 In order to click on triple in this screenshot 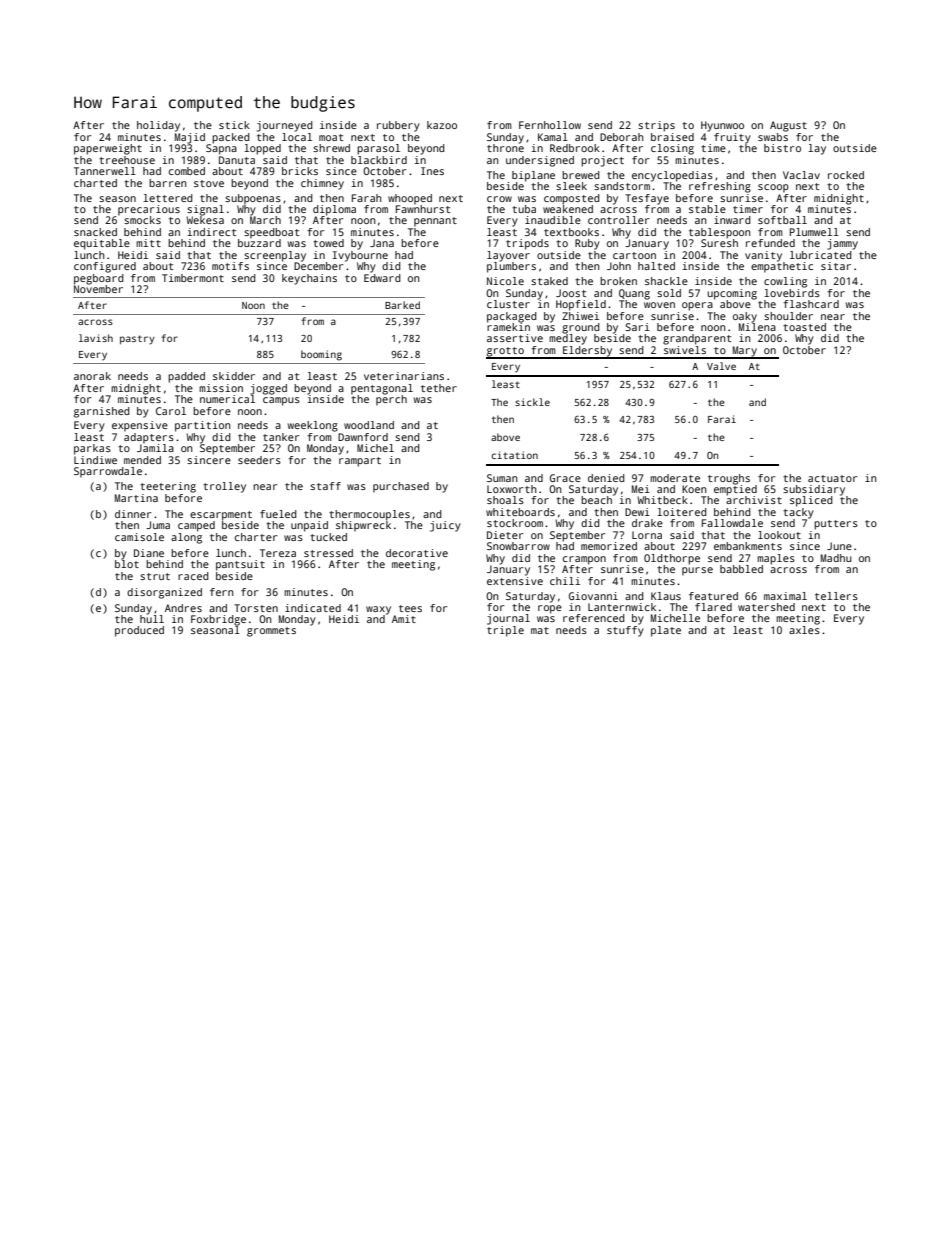, I will do `click(505, 631)`.
